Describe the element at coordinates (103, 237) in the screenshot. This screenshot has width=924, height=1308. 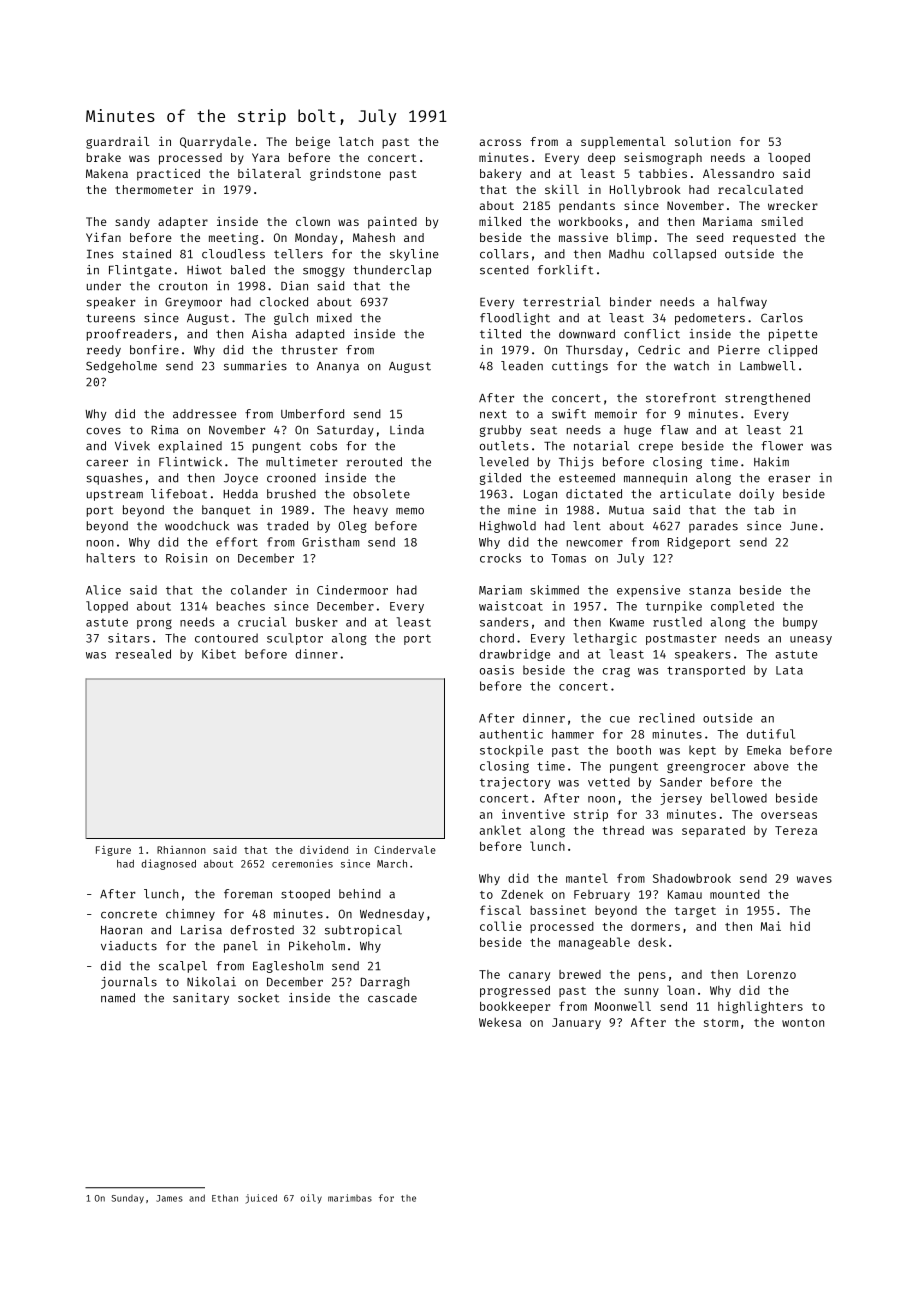
I see `Yifan` at that location.
